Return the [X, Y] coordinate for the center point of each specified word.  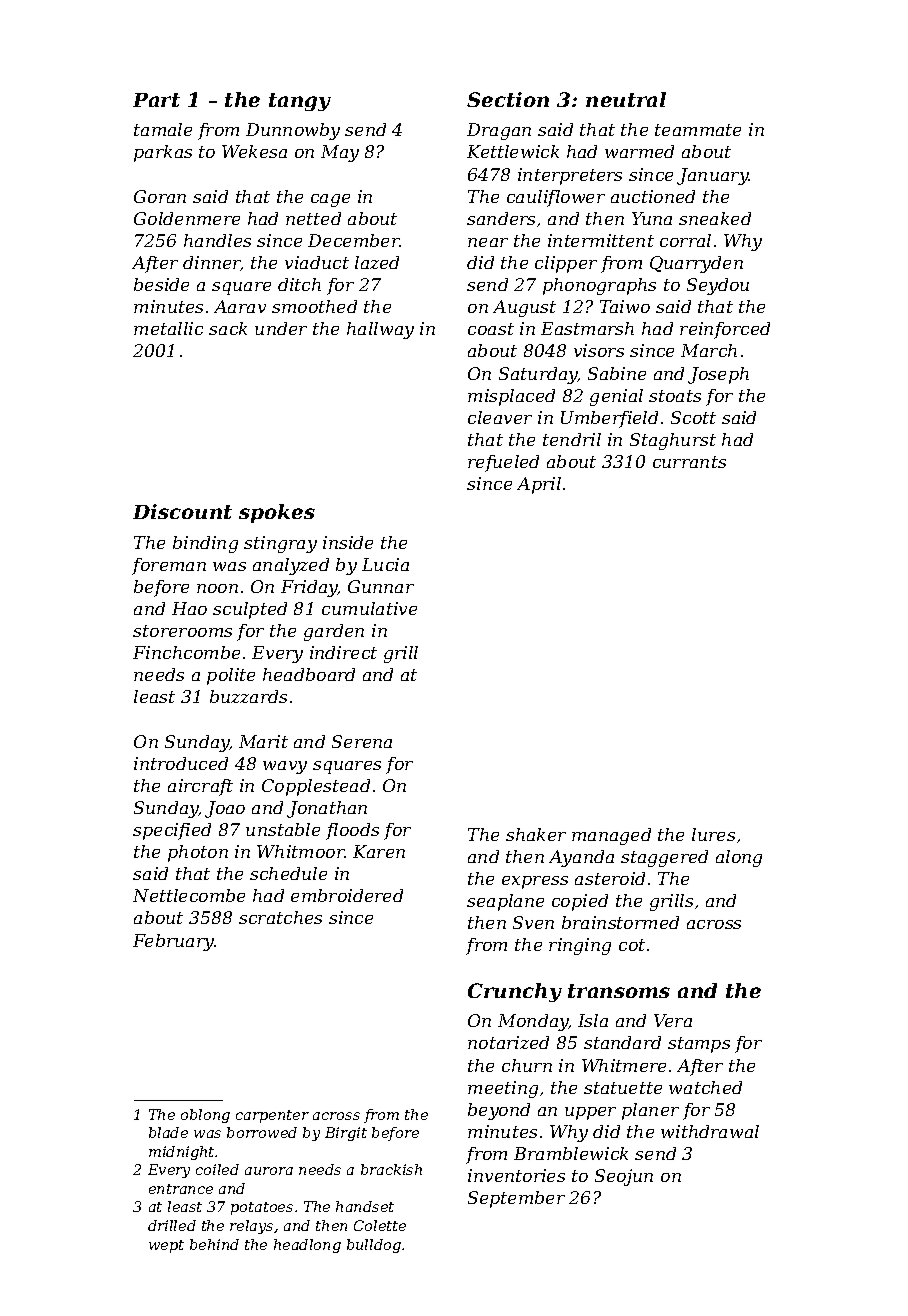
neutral [626, 99]
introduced [181, 763]
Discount [182, 511]
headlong [307, 1246]
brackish [391, 1169]
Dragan [499, 131]
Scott [693, 417]
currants [689, 462]
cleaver [500, 417]
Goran [160, 196]
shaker [536, 834]
